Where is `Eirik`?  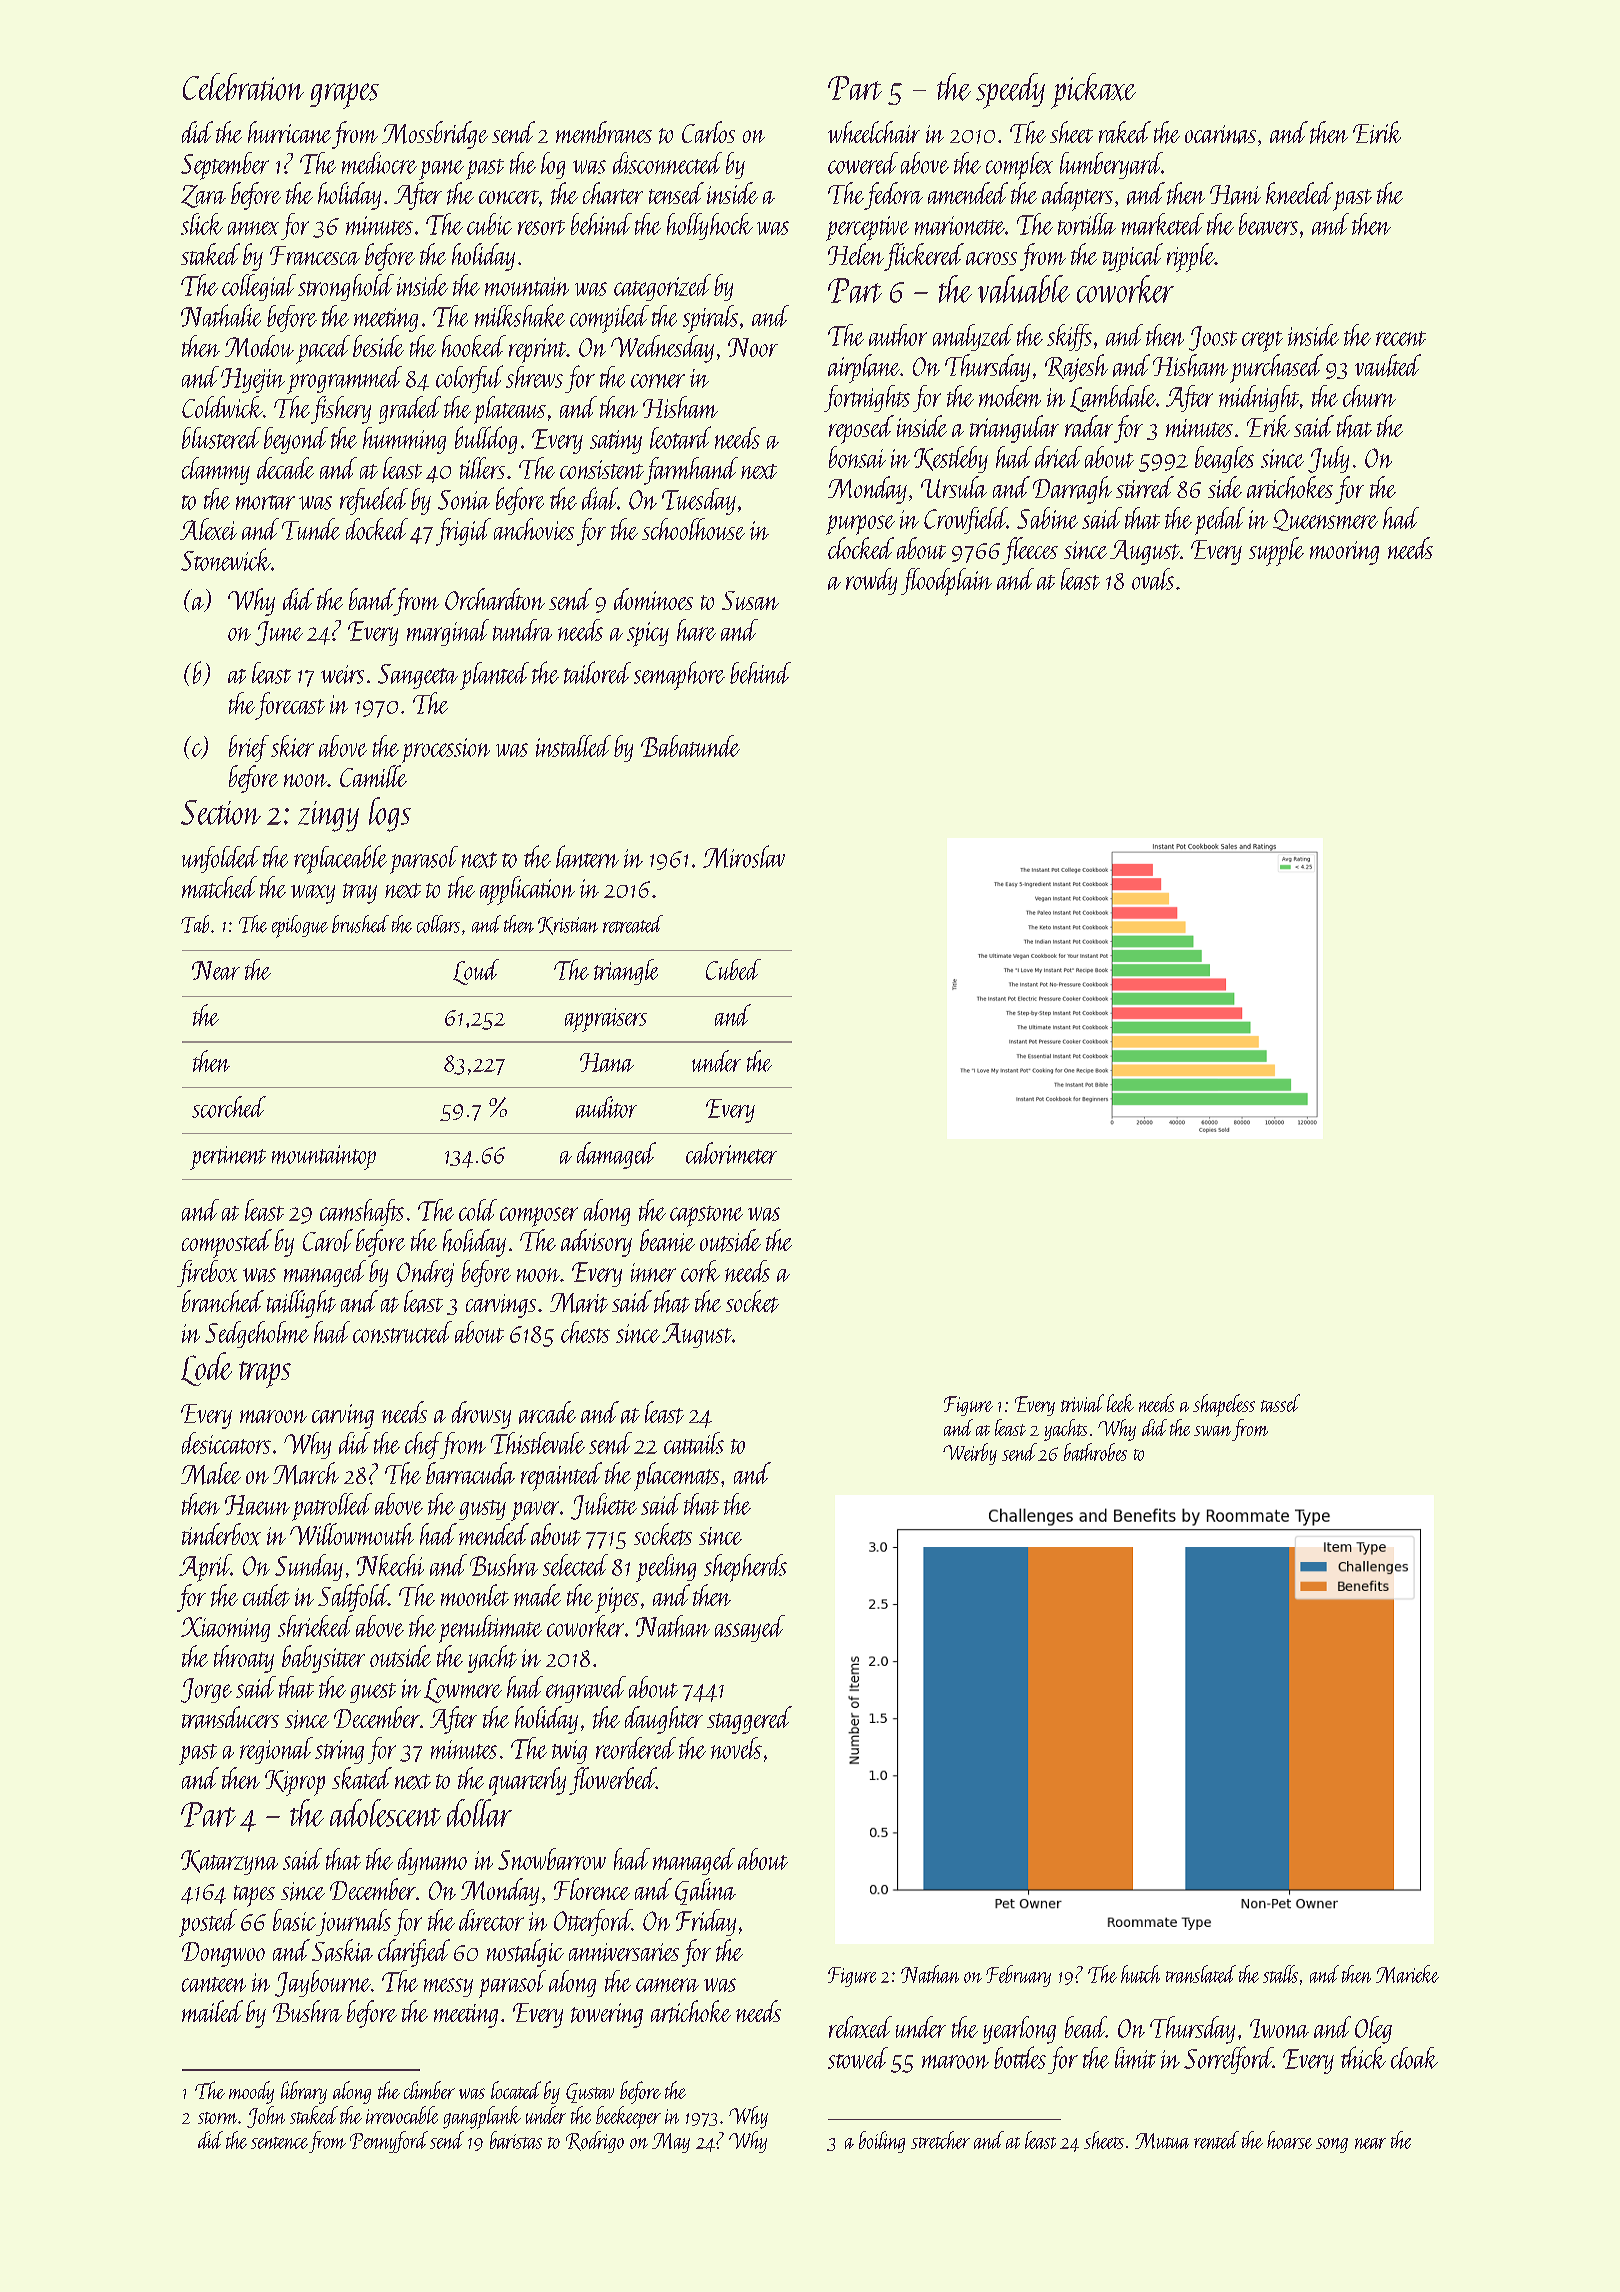
Eirik is located at coordinates (1377, 132).
